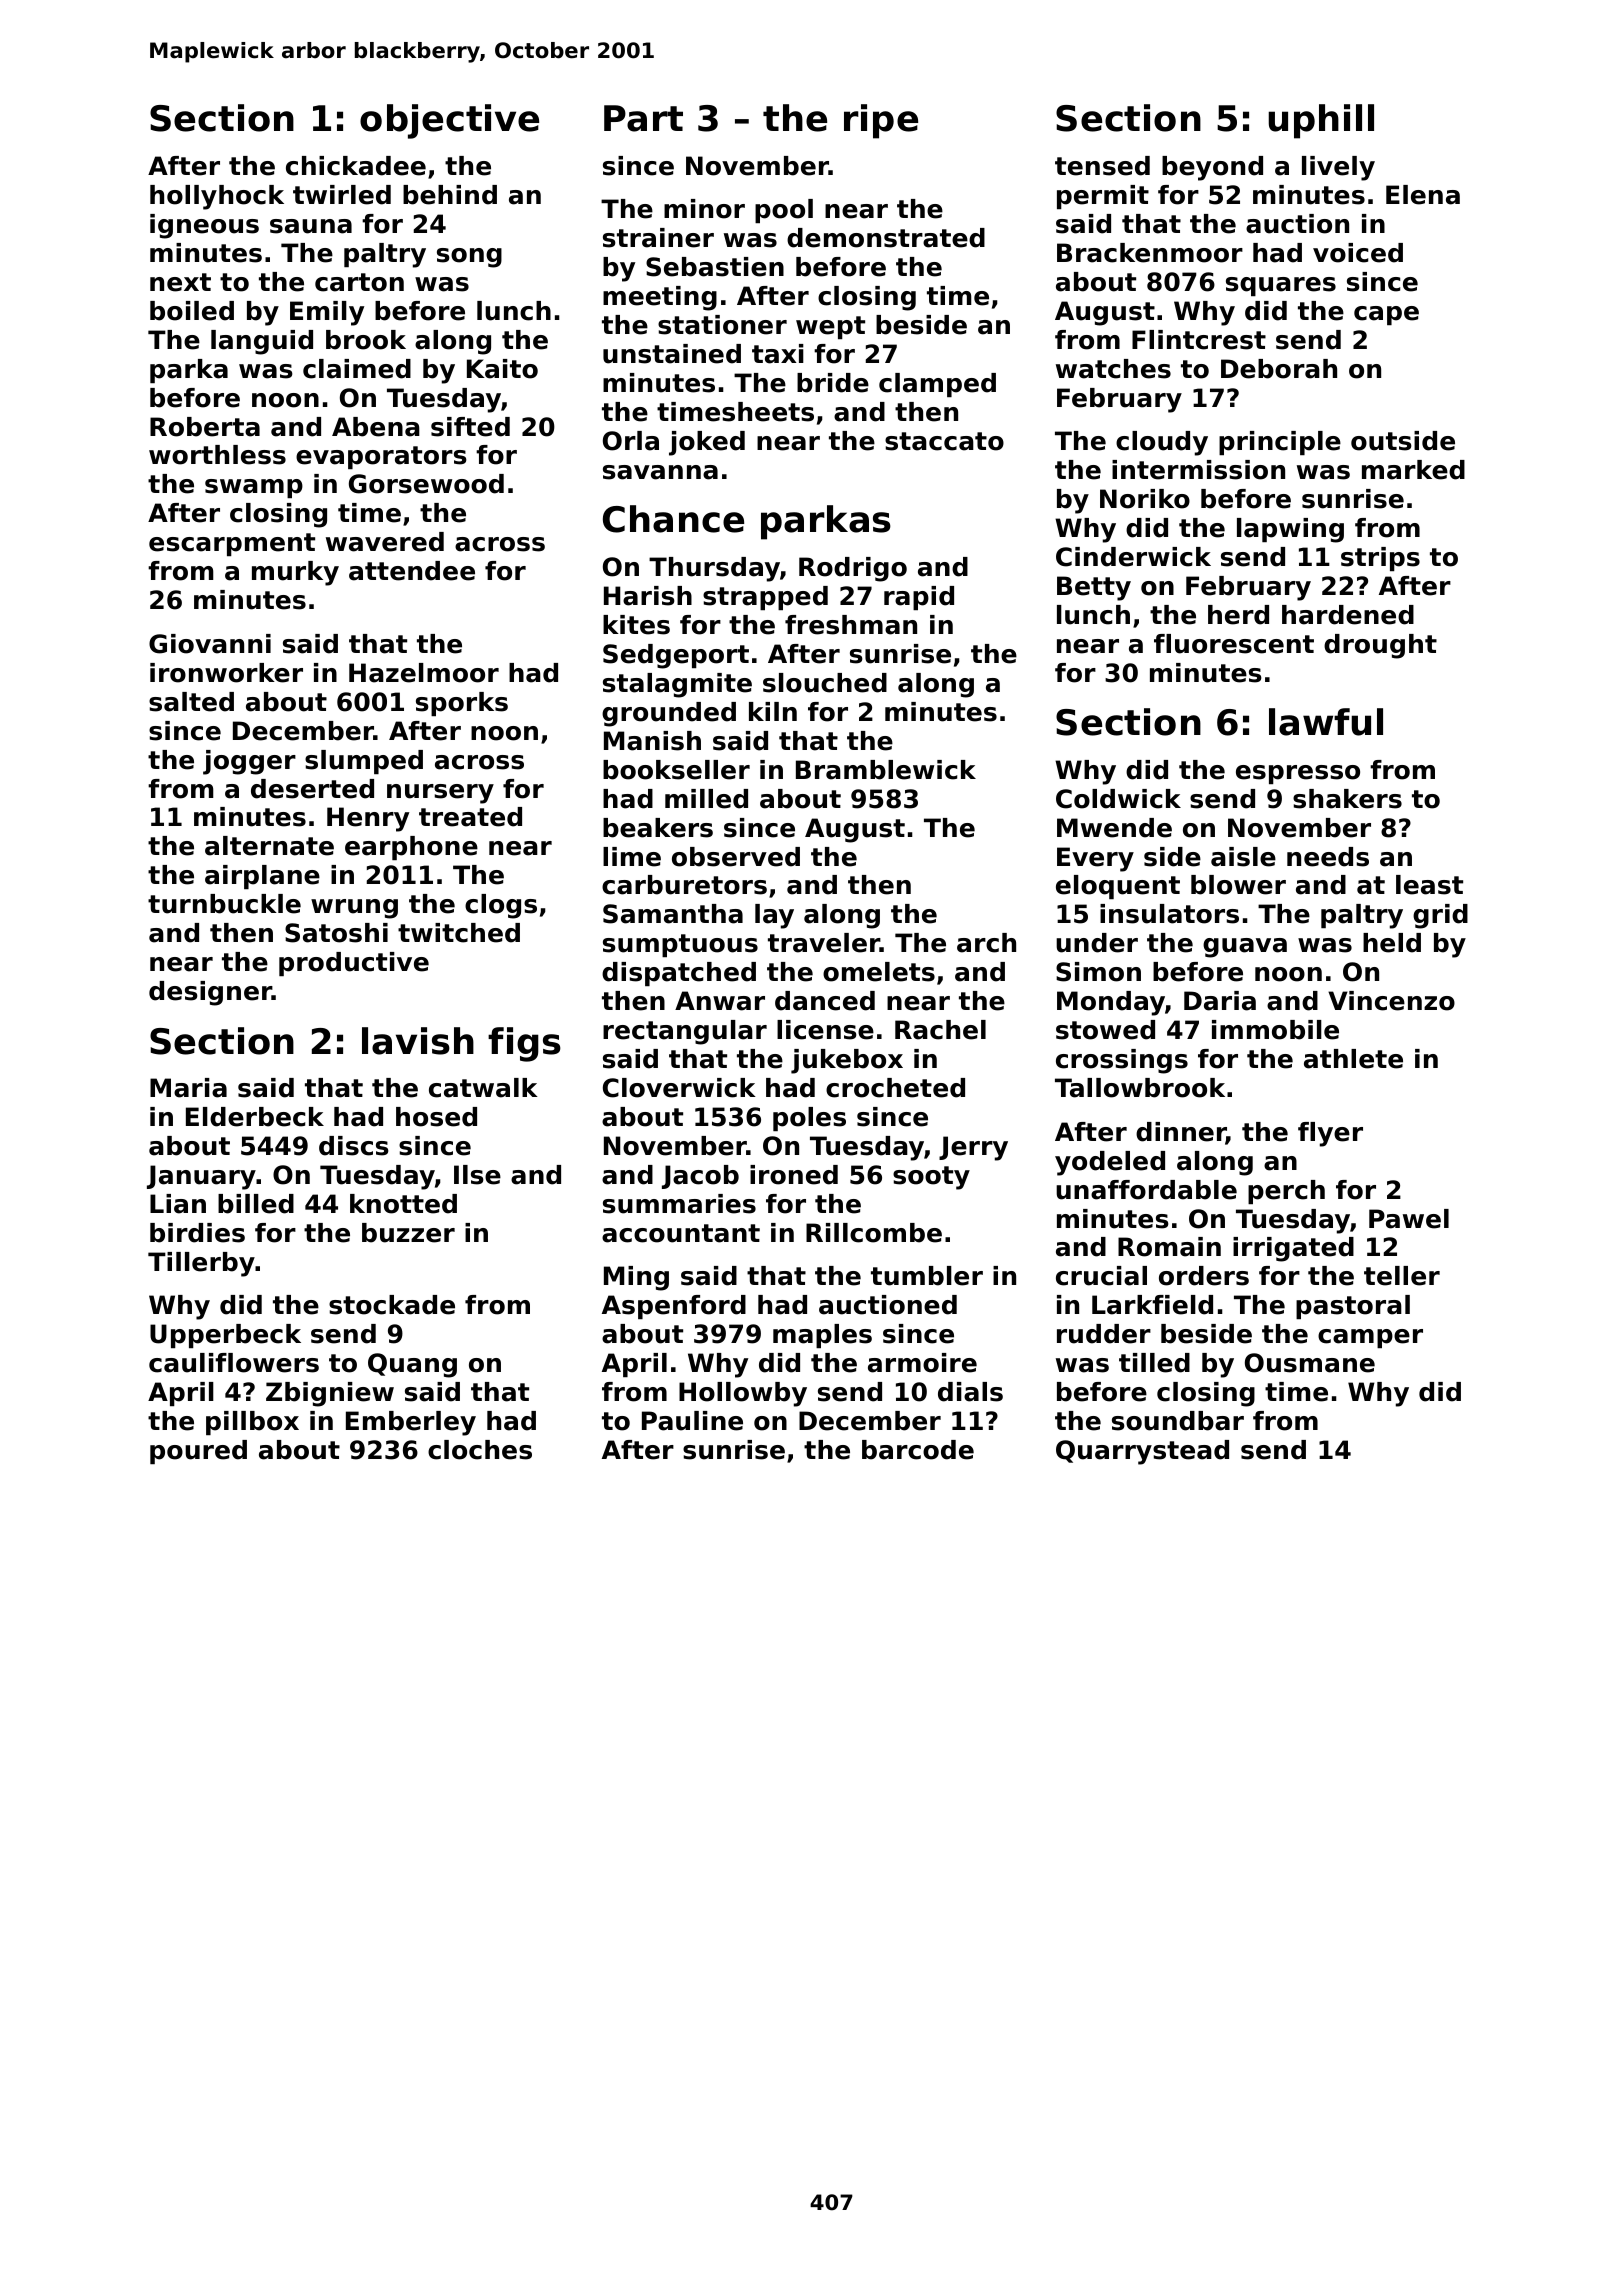  What do you see at coordinates (643, 118) in the screenshot?
I see `Part` at bounding box center [643, 118].
